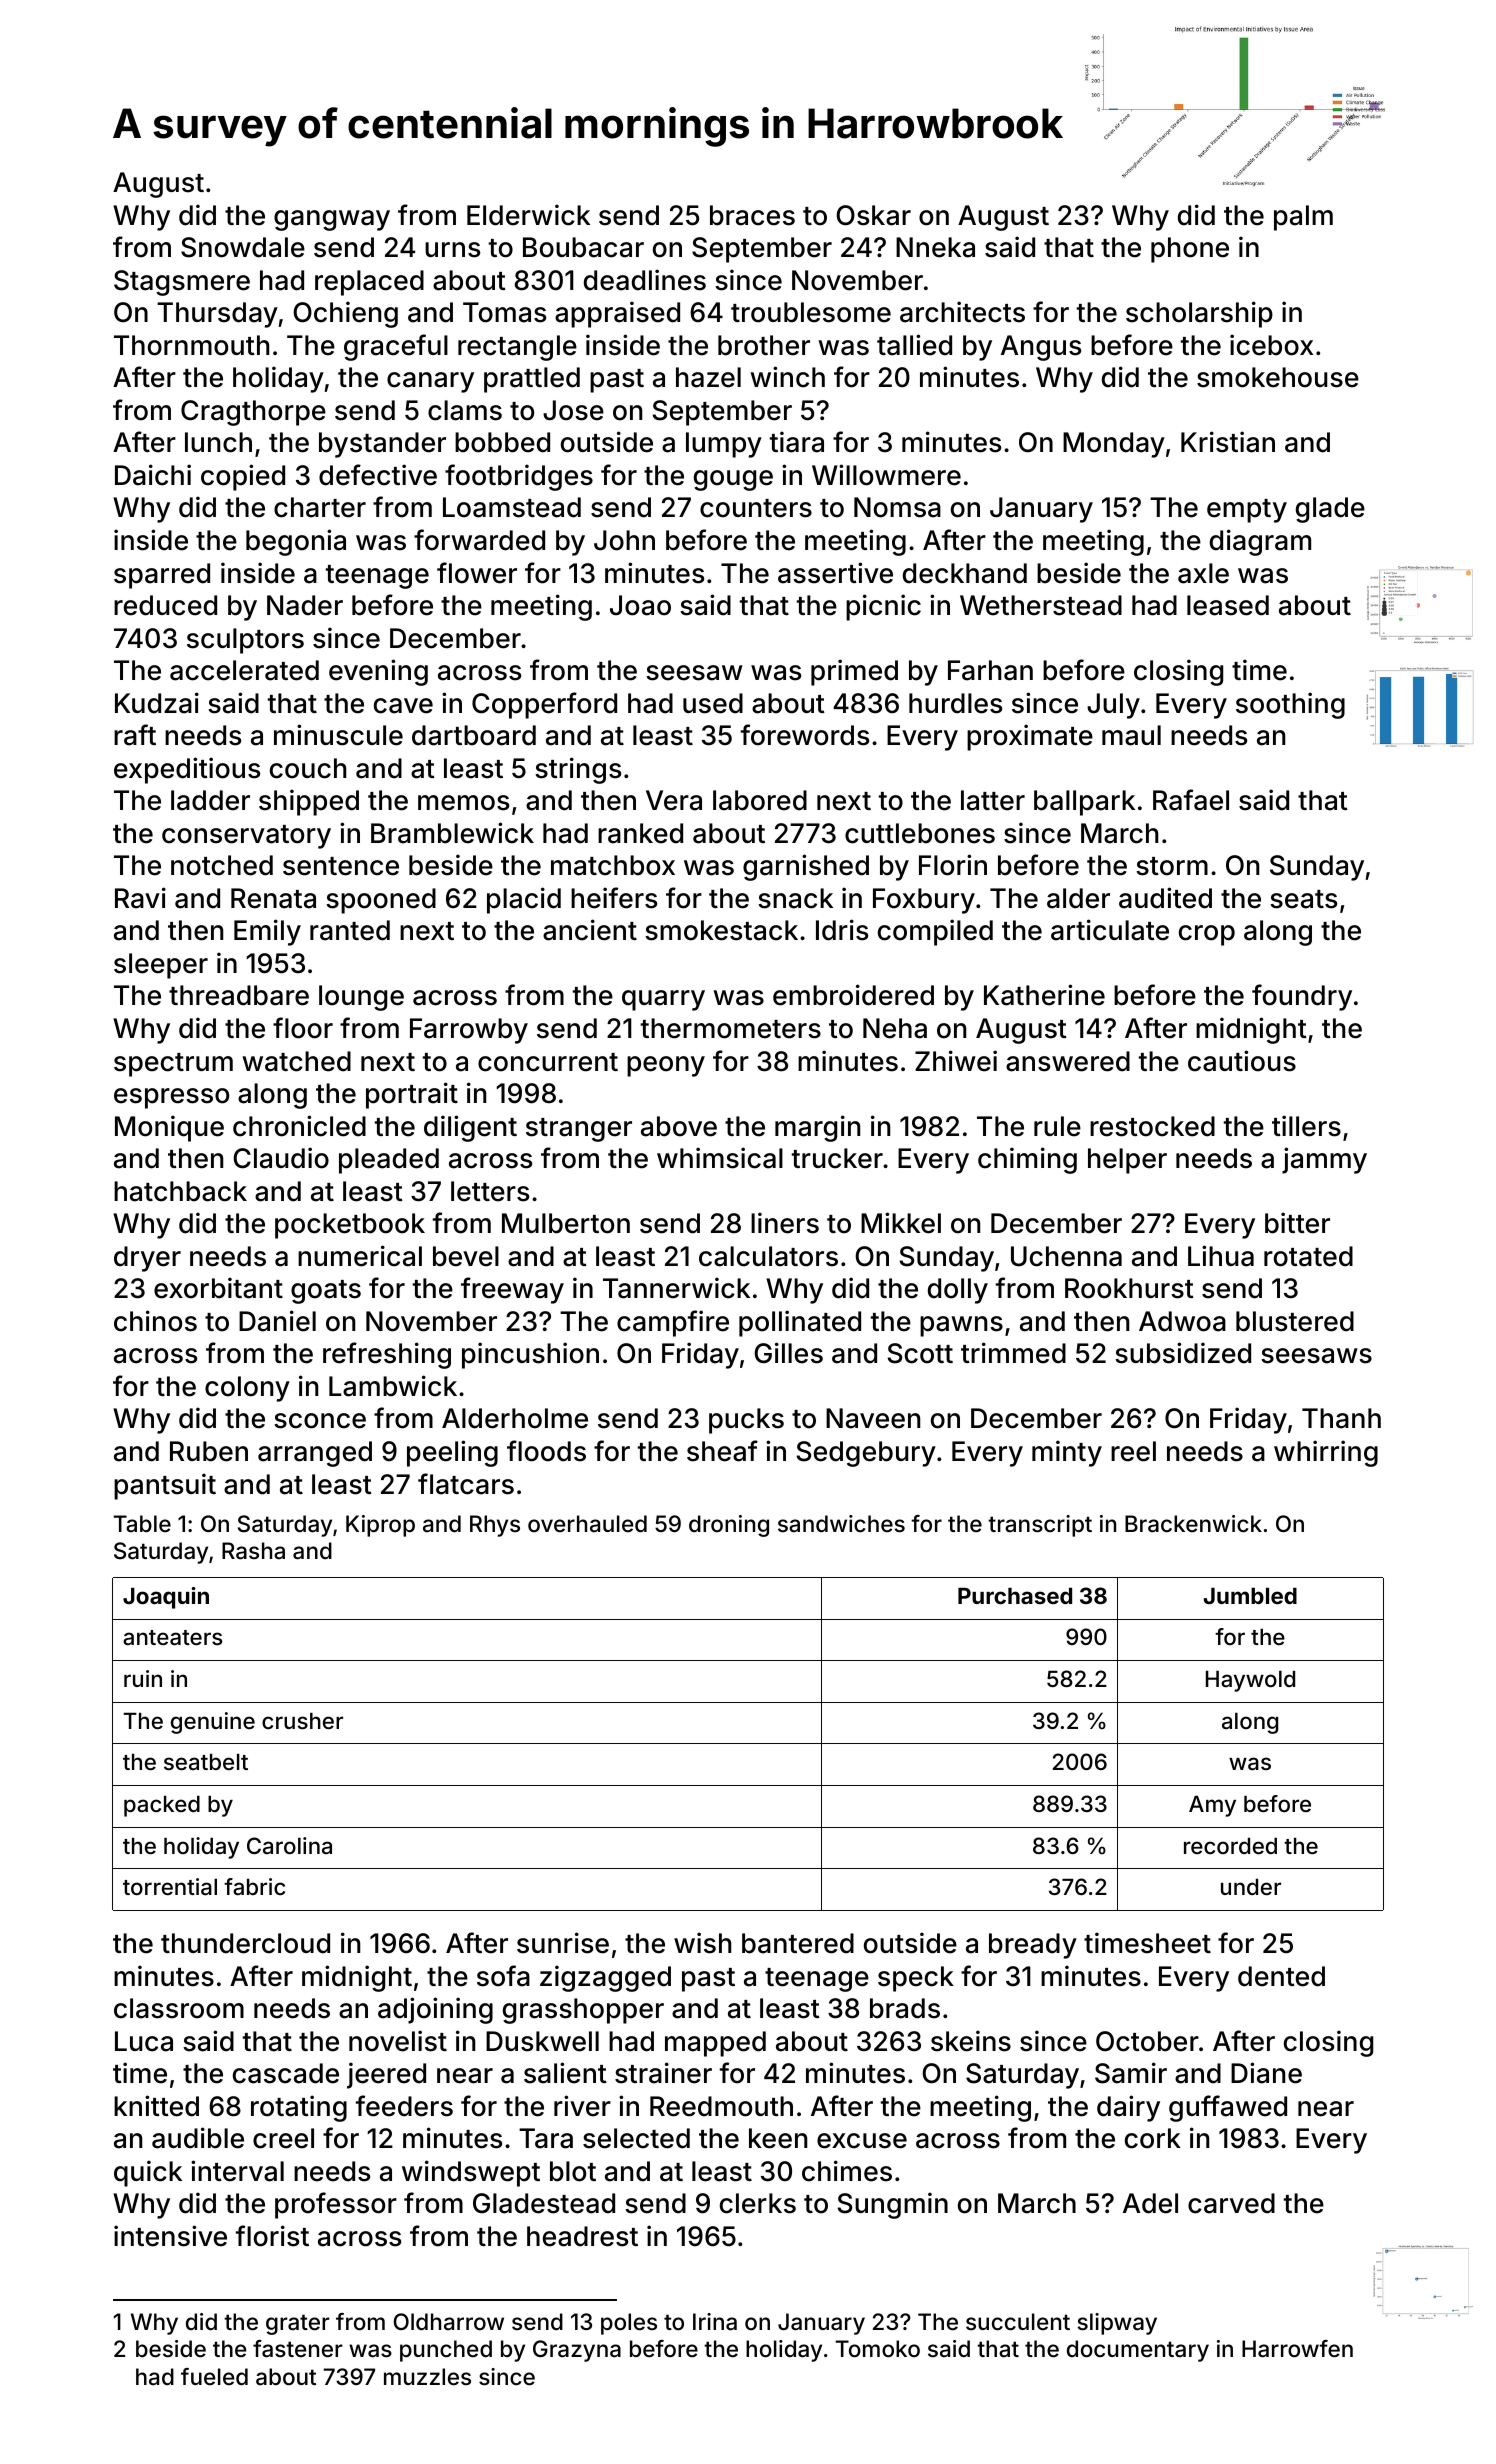 The height and width of the image is (2464, 1496). What do you see at coordinates (165, 605) in the image?
I see `reduced` at bounding box center [165, 605].
